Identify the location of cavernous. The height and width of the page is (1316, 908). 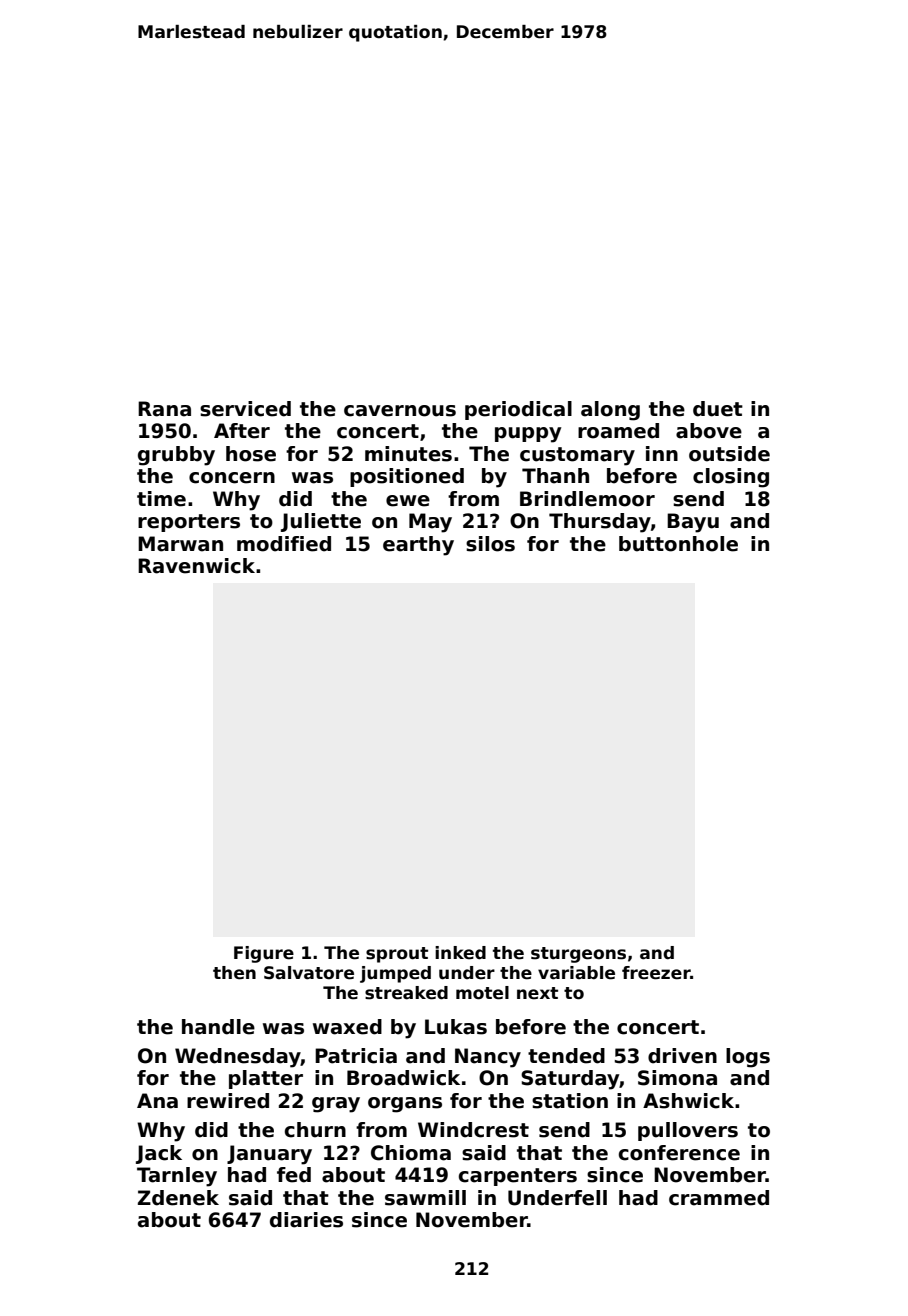
(400, 411).
